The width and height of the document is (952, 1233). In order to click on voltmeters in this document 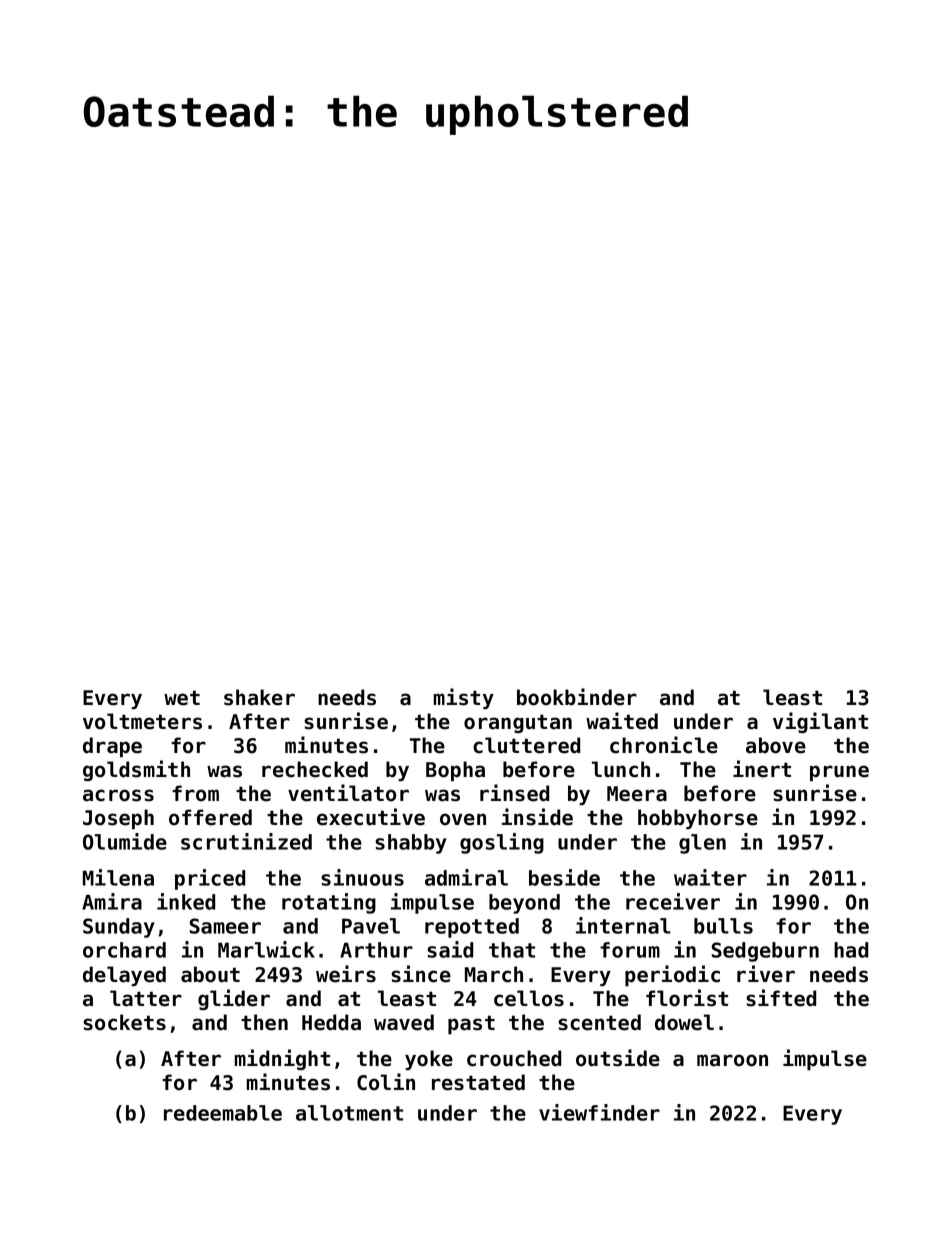, I will do `click(142, 721)`.
